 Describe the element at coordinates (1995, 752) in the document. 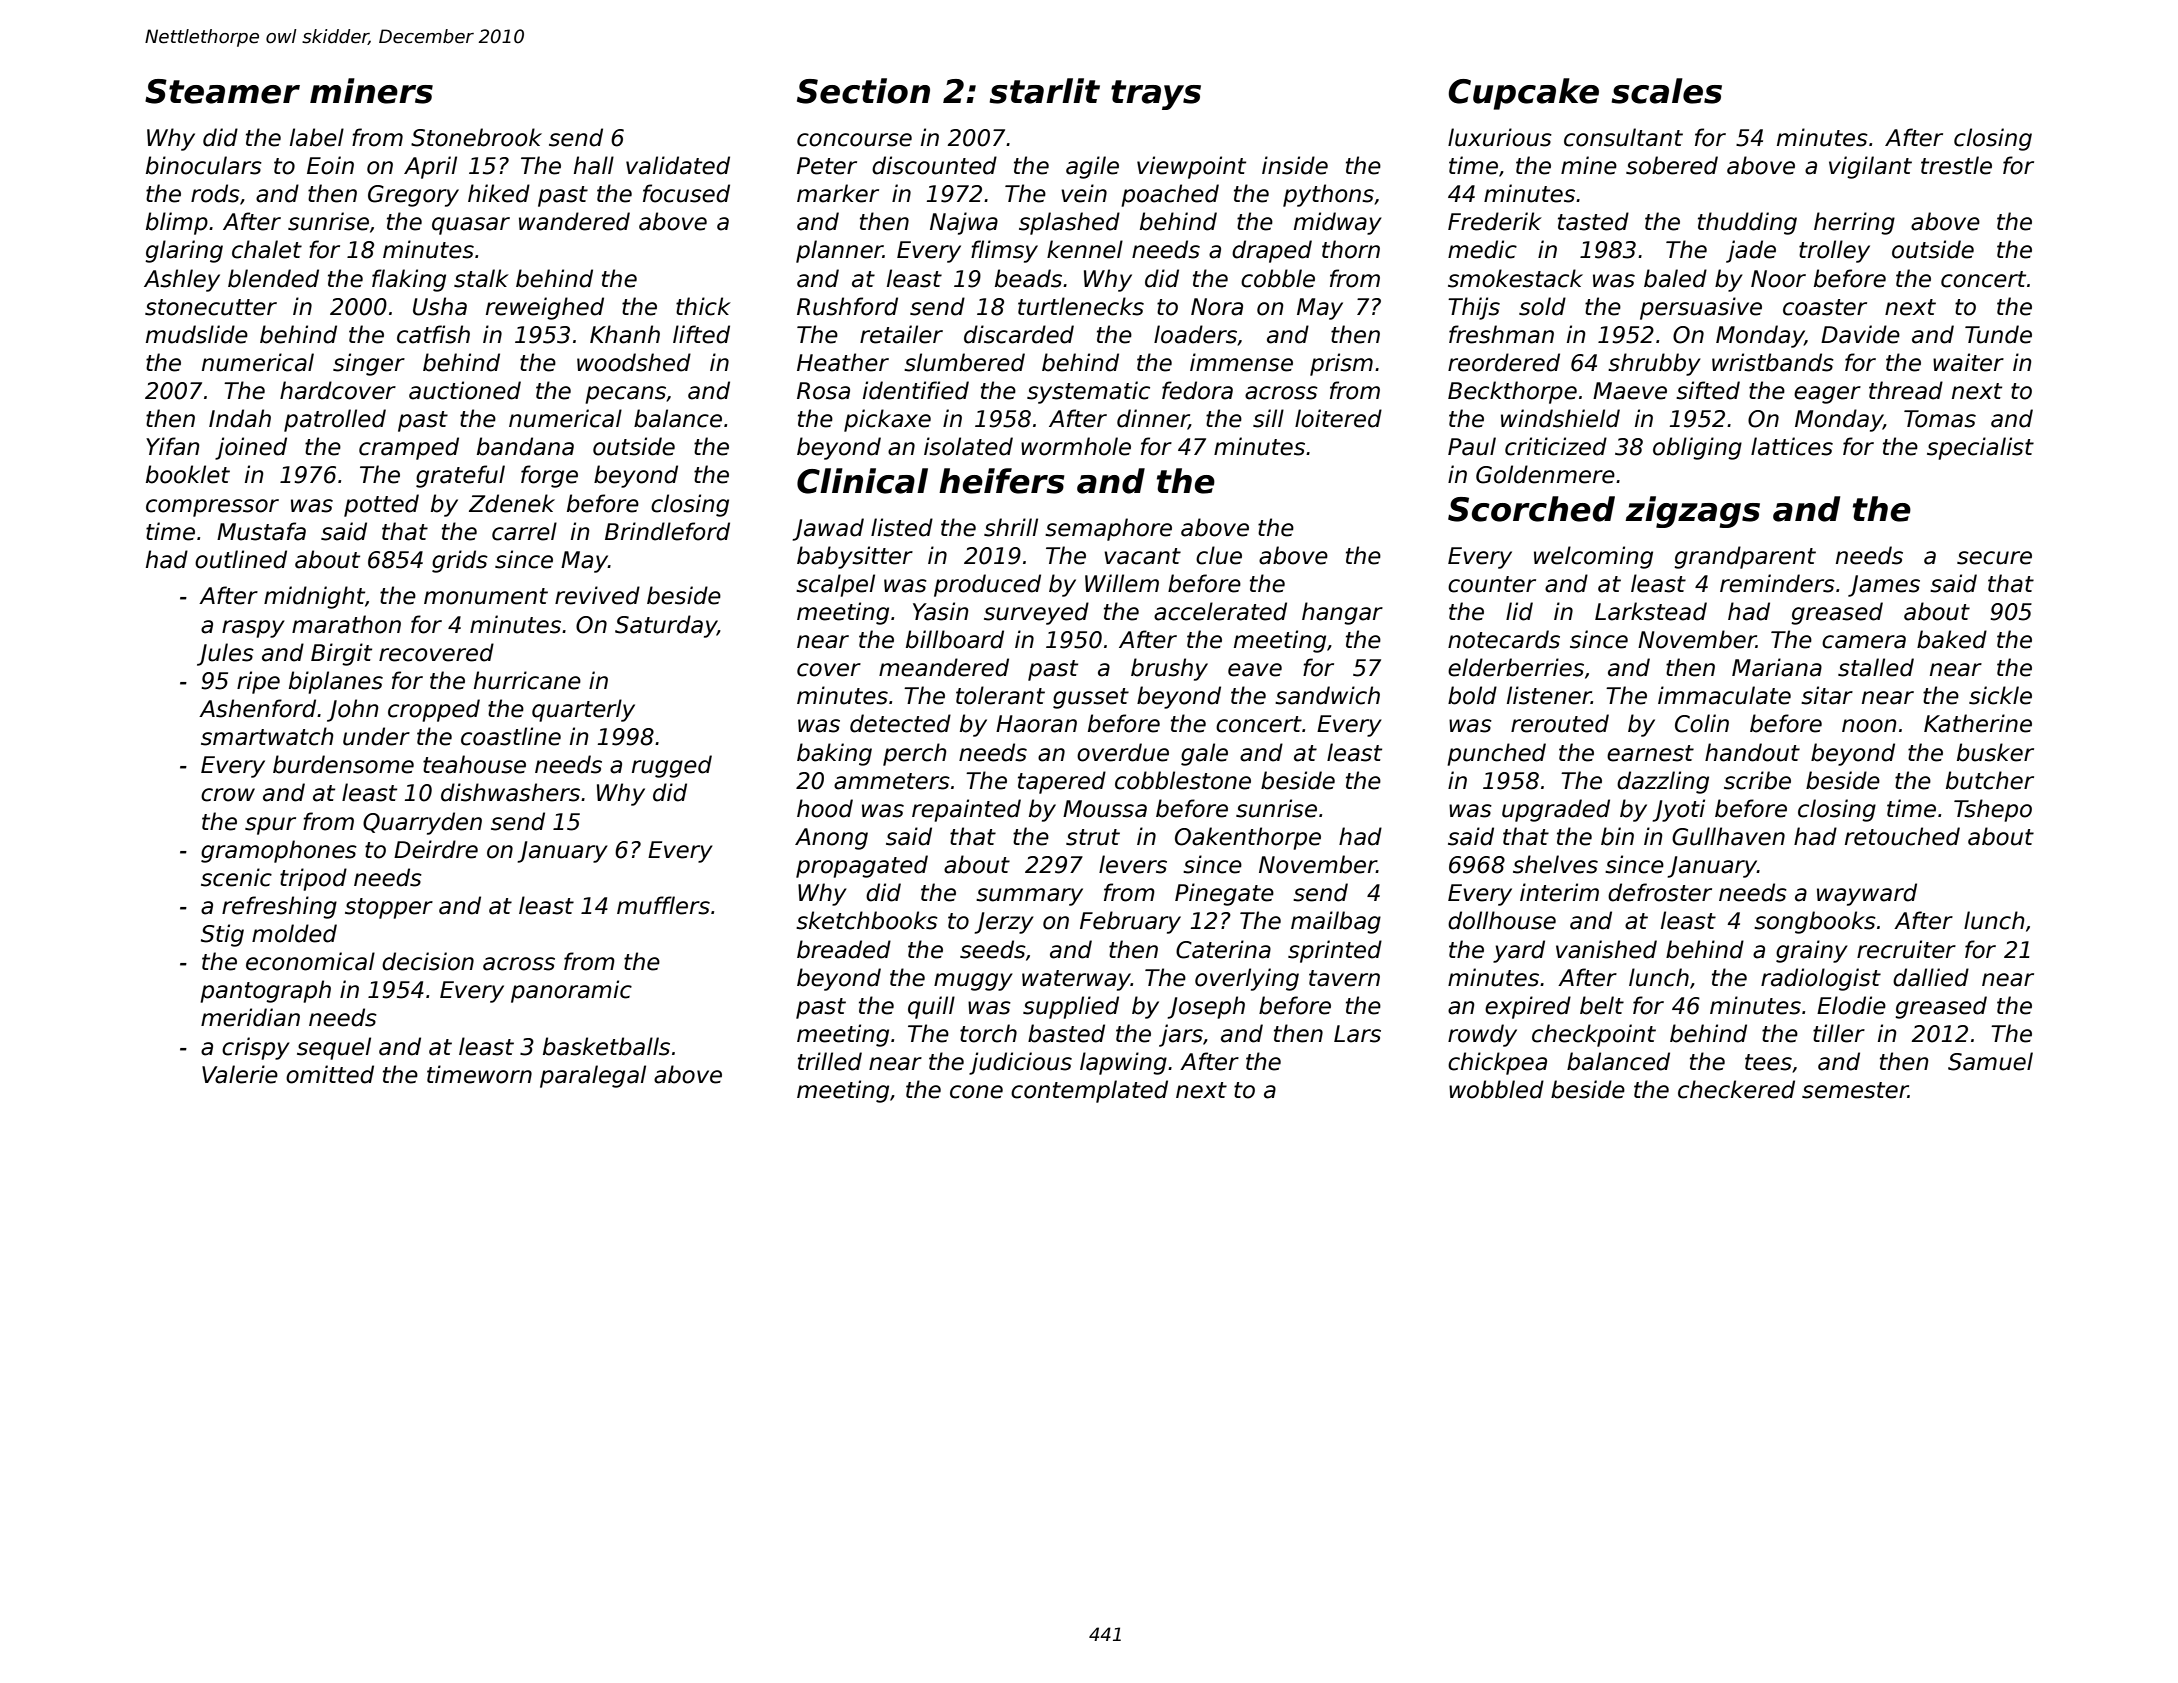

I see `busker` at that location.
